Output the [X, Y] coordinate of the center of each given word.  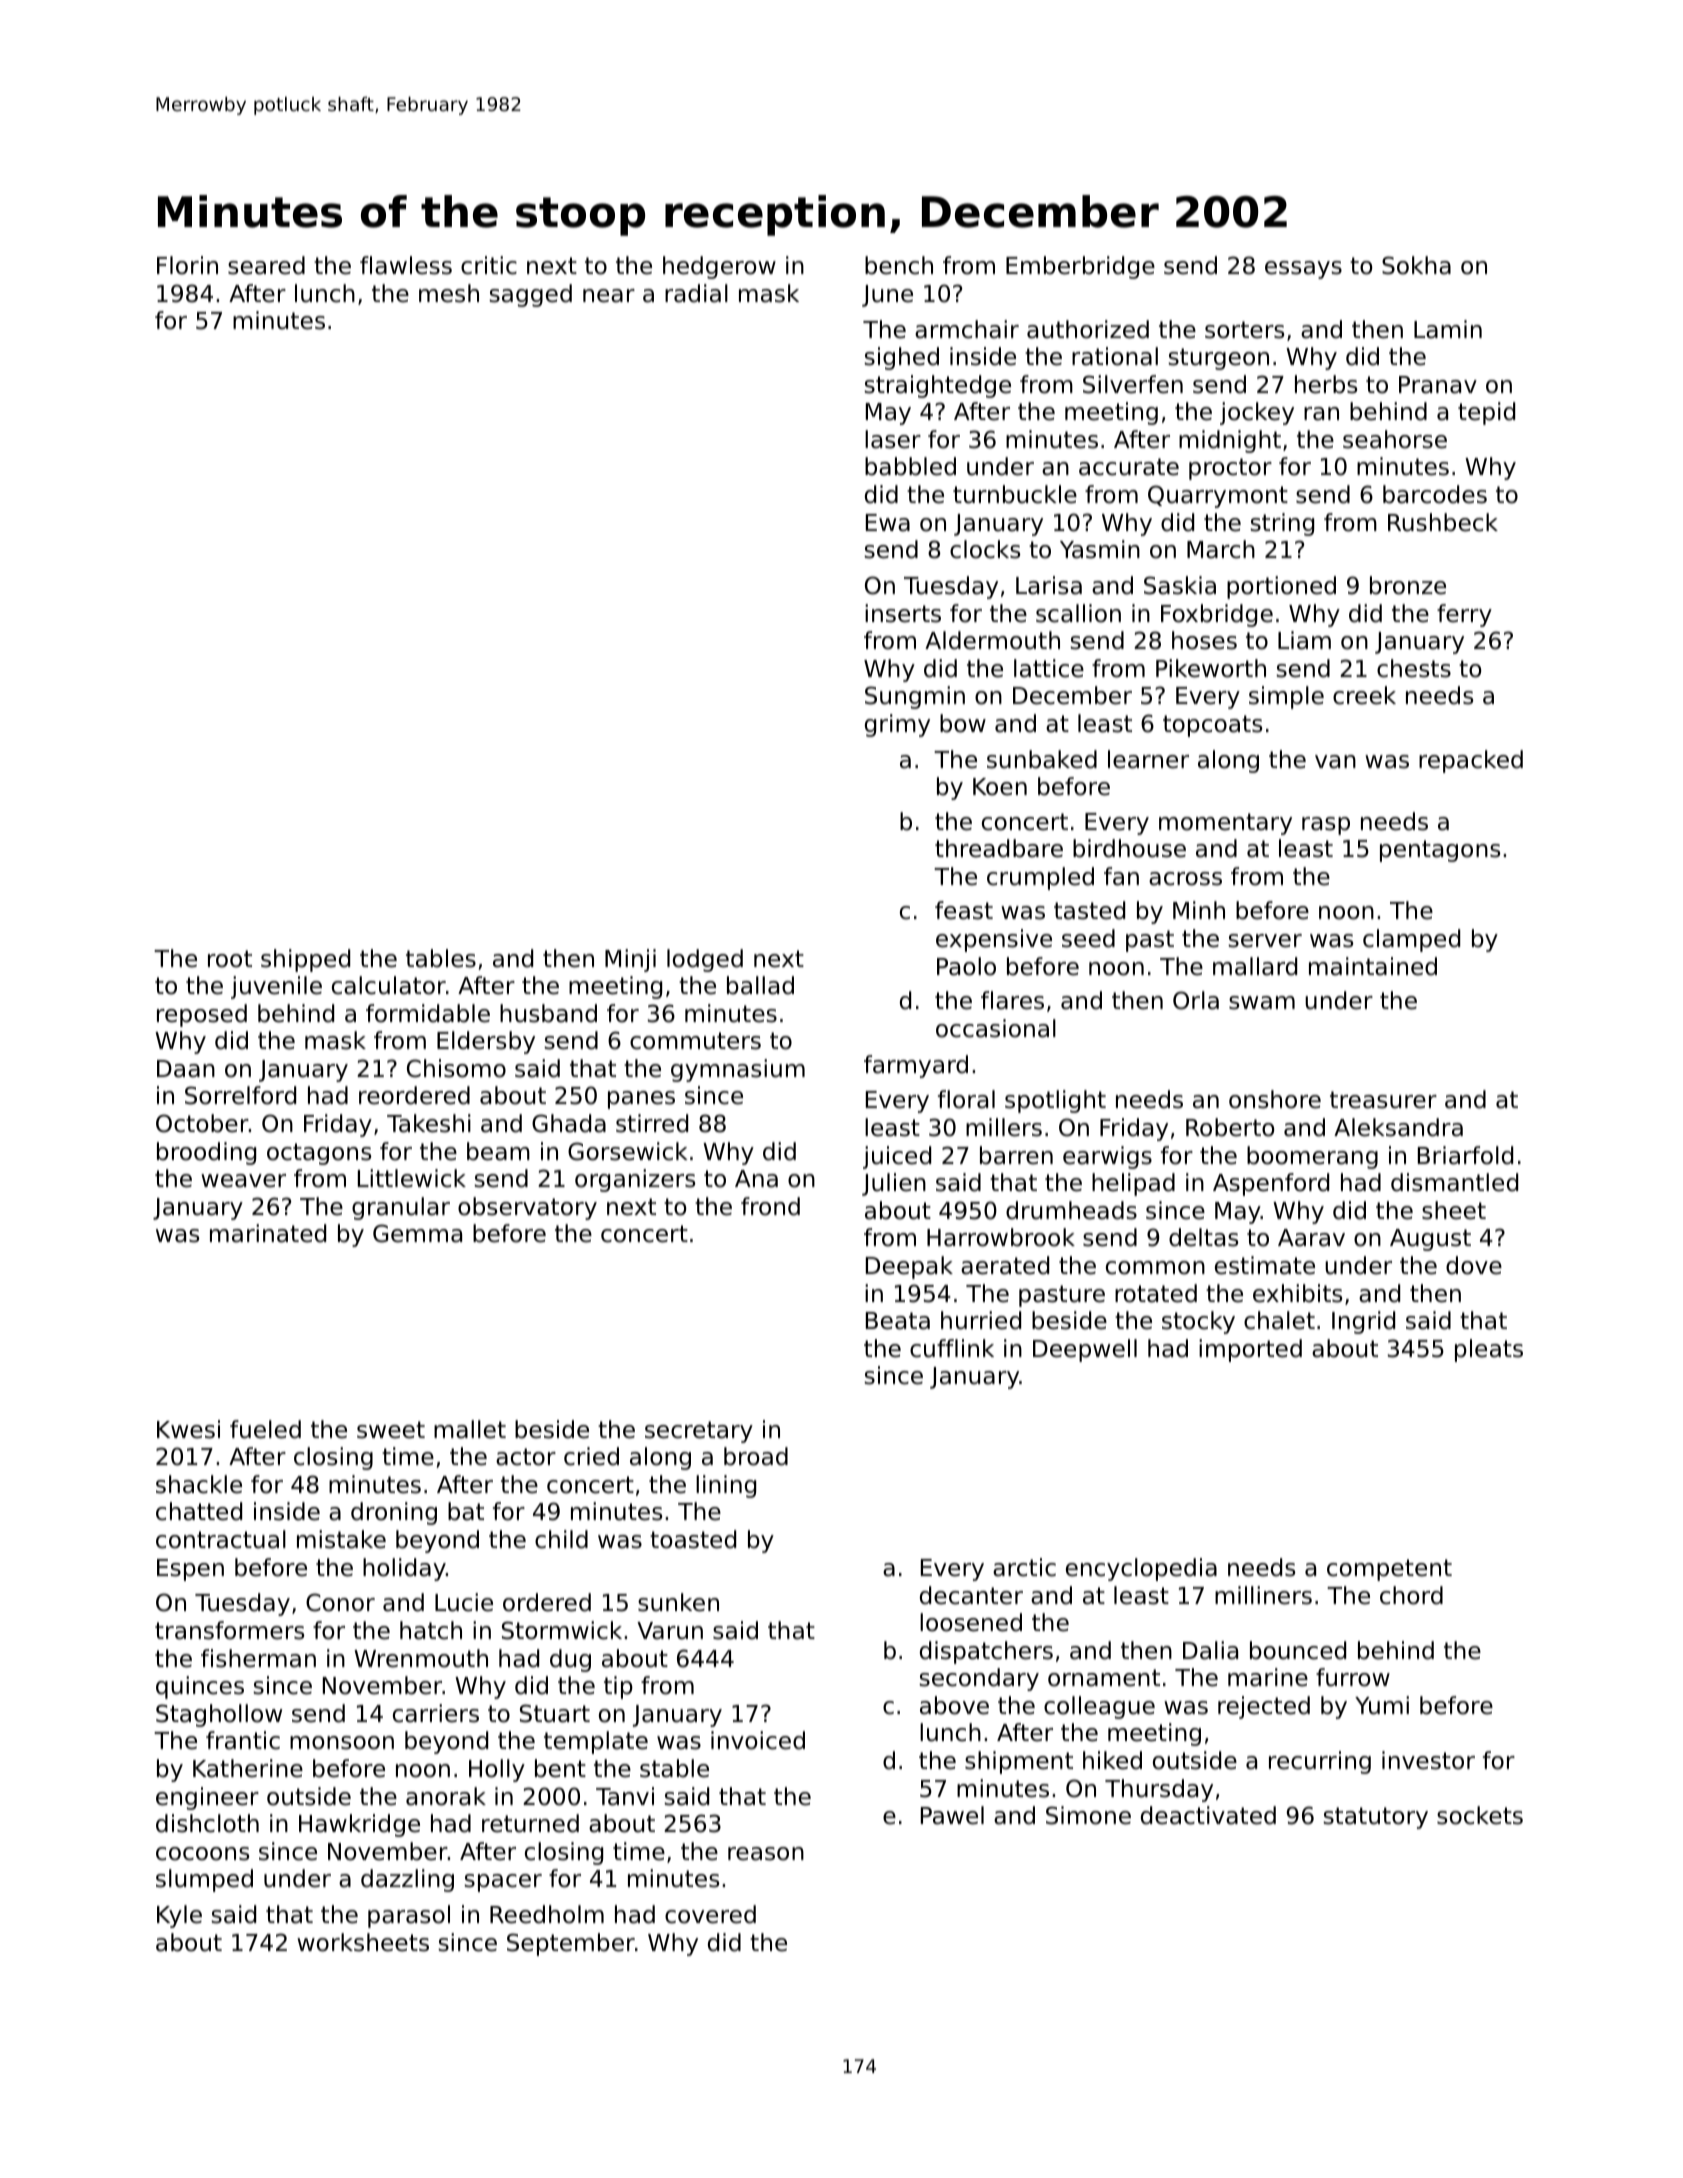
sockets [1480, 1815]
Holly [497, 1770]
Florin [187, 265]
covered [710, 1914]
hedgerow [719, 267]
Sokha [1416, 265]
